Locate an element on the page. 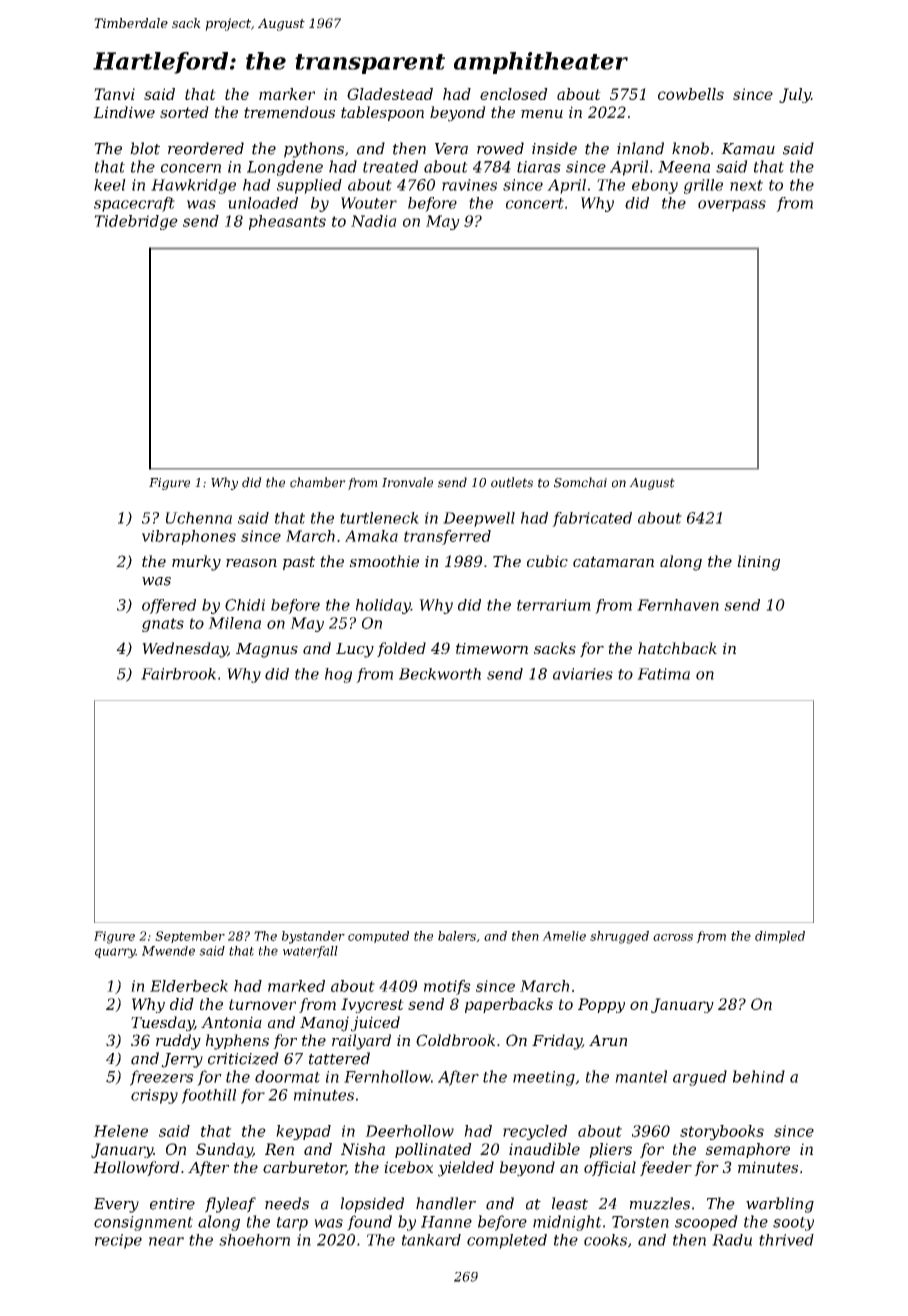  Fairbrook is located at coordinates (178, 674).
